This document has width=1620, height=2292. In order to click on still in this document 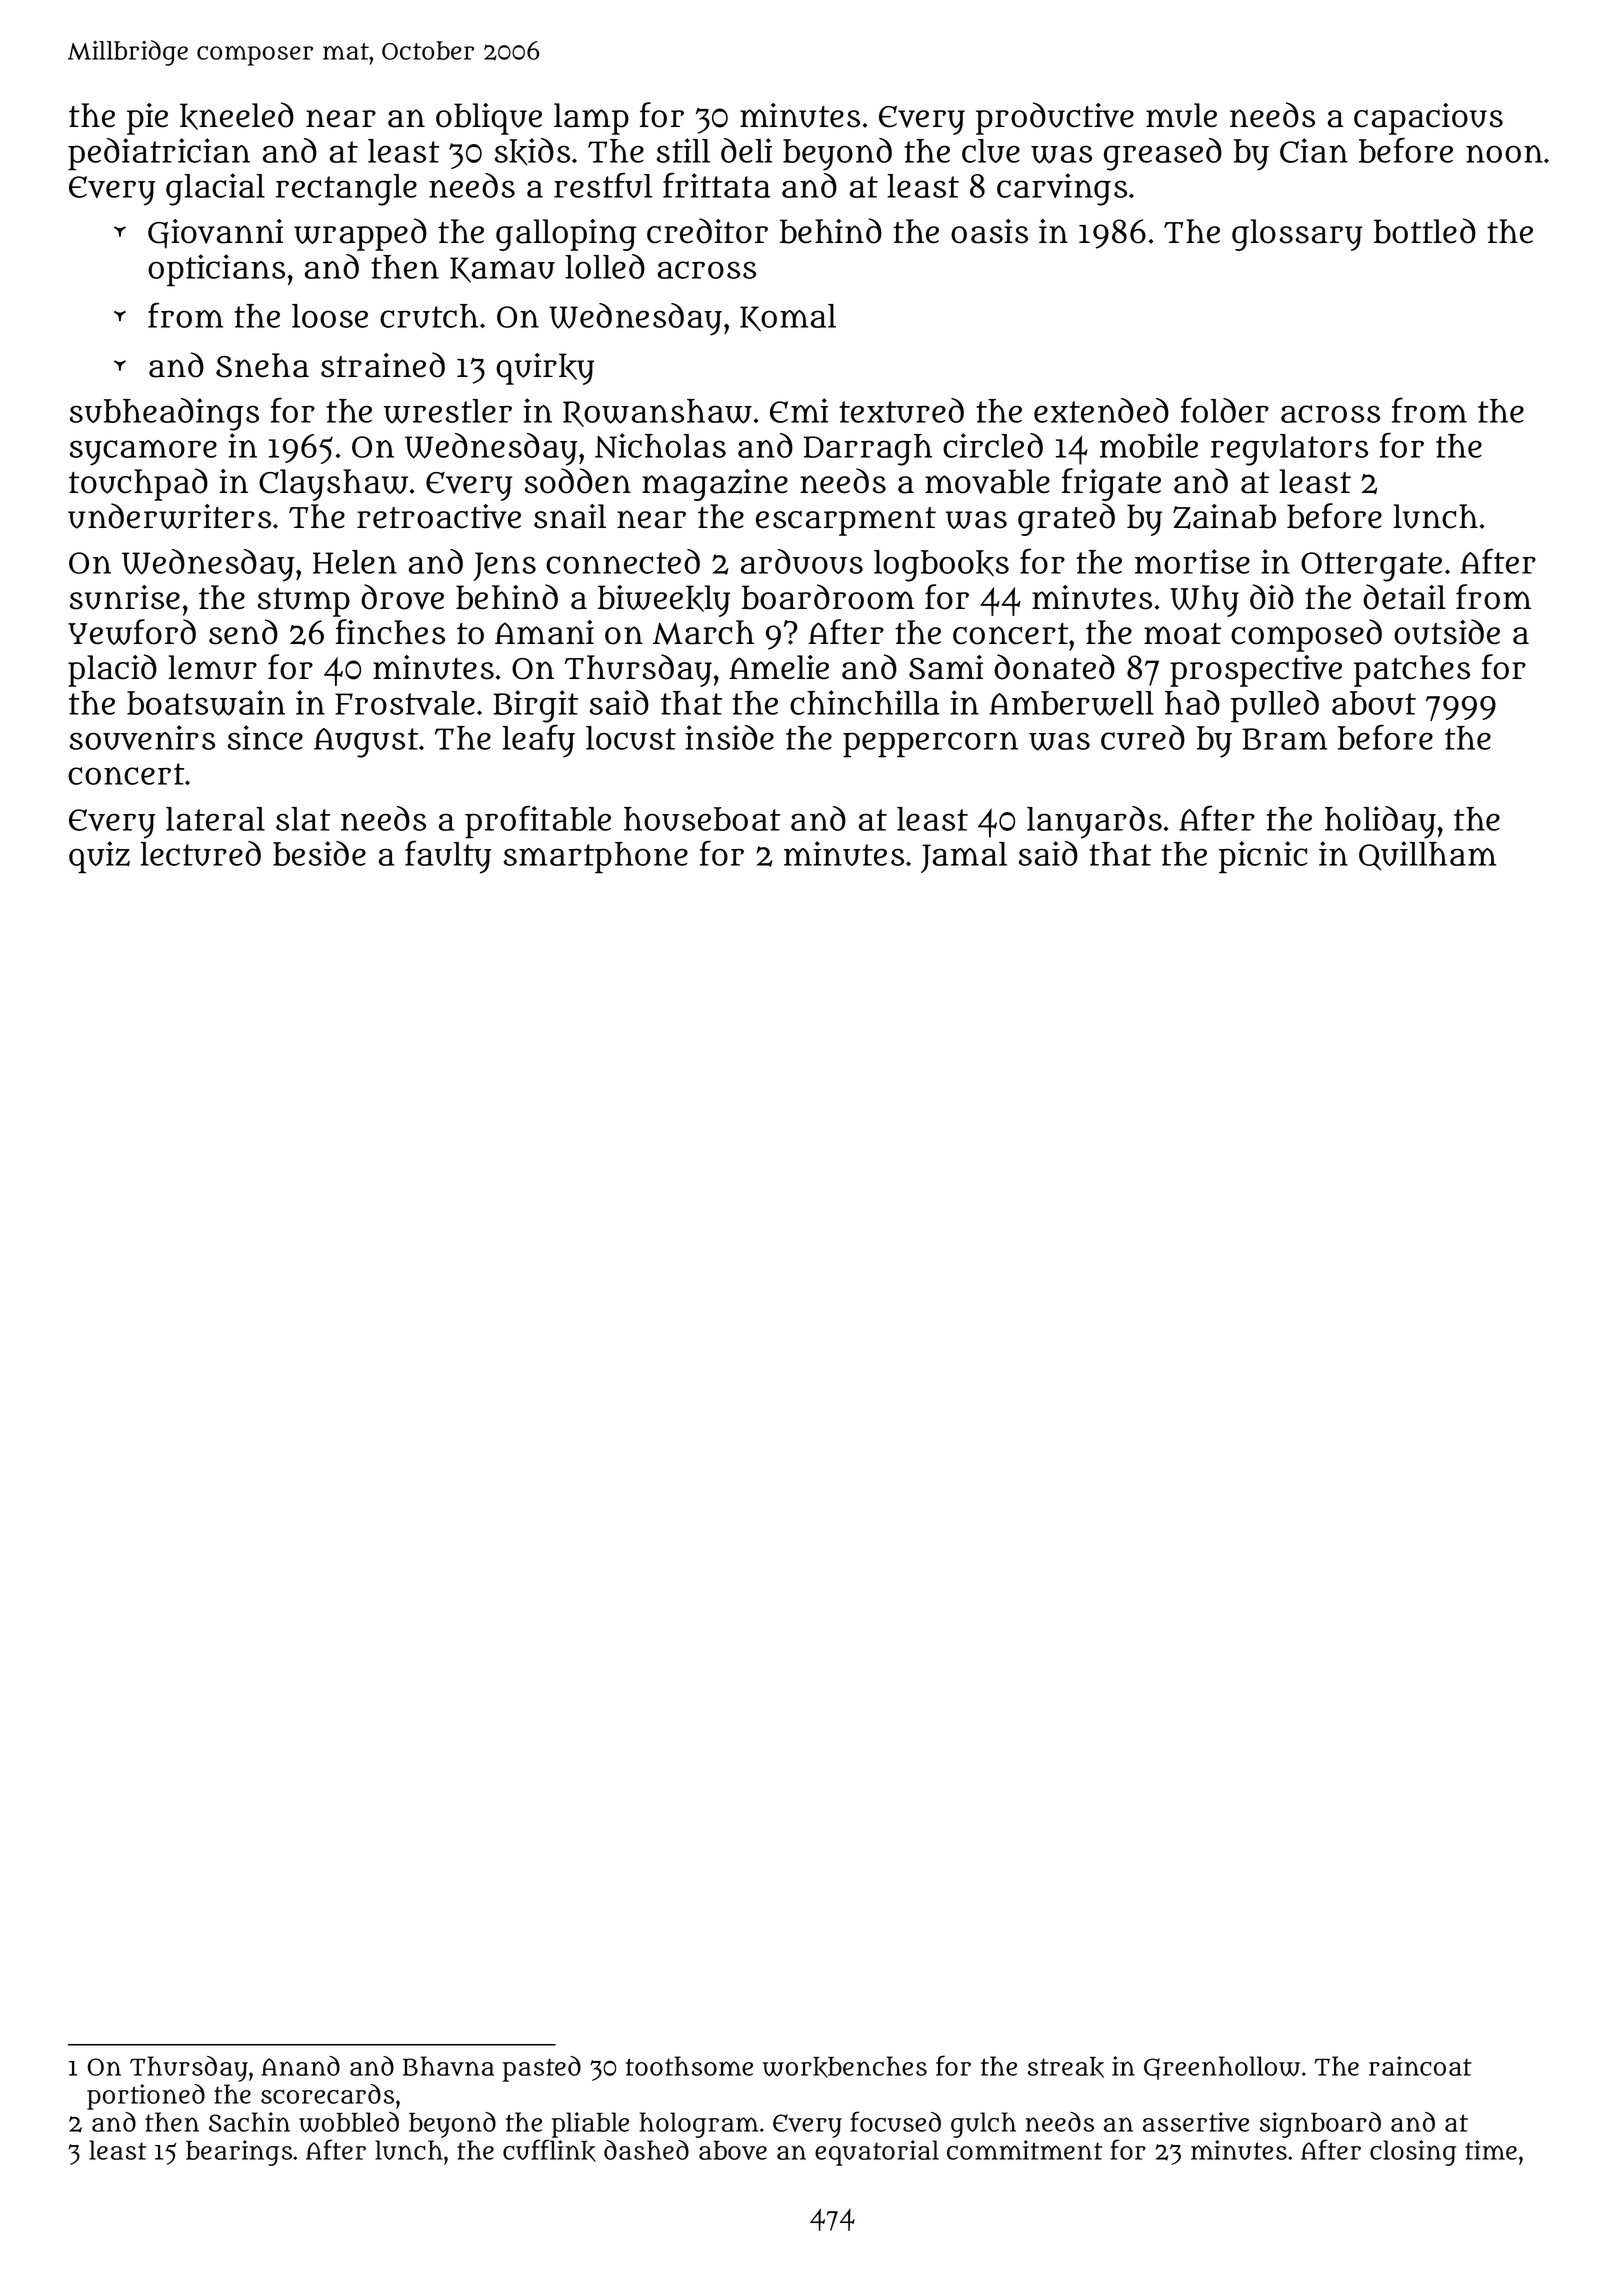, I will do `click(683, 150)`.
